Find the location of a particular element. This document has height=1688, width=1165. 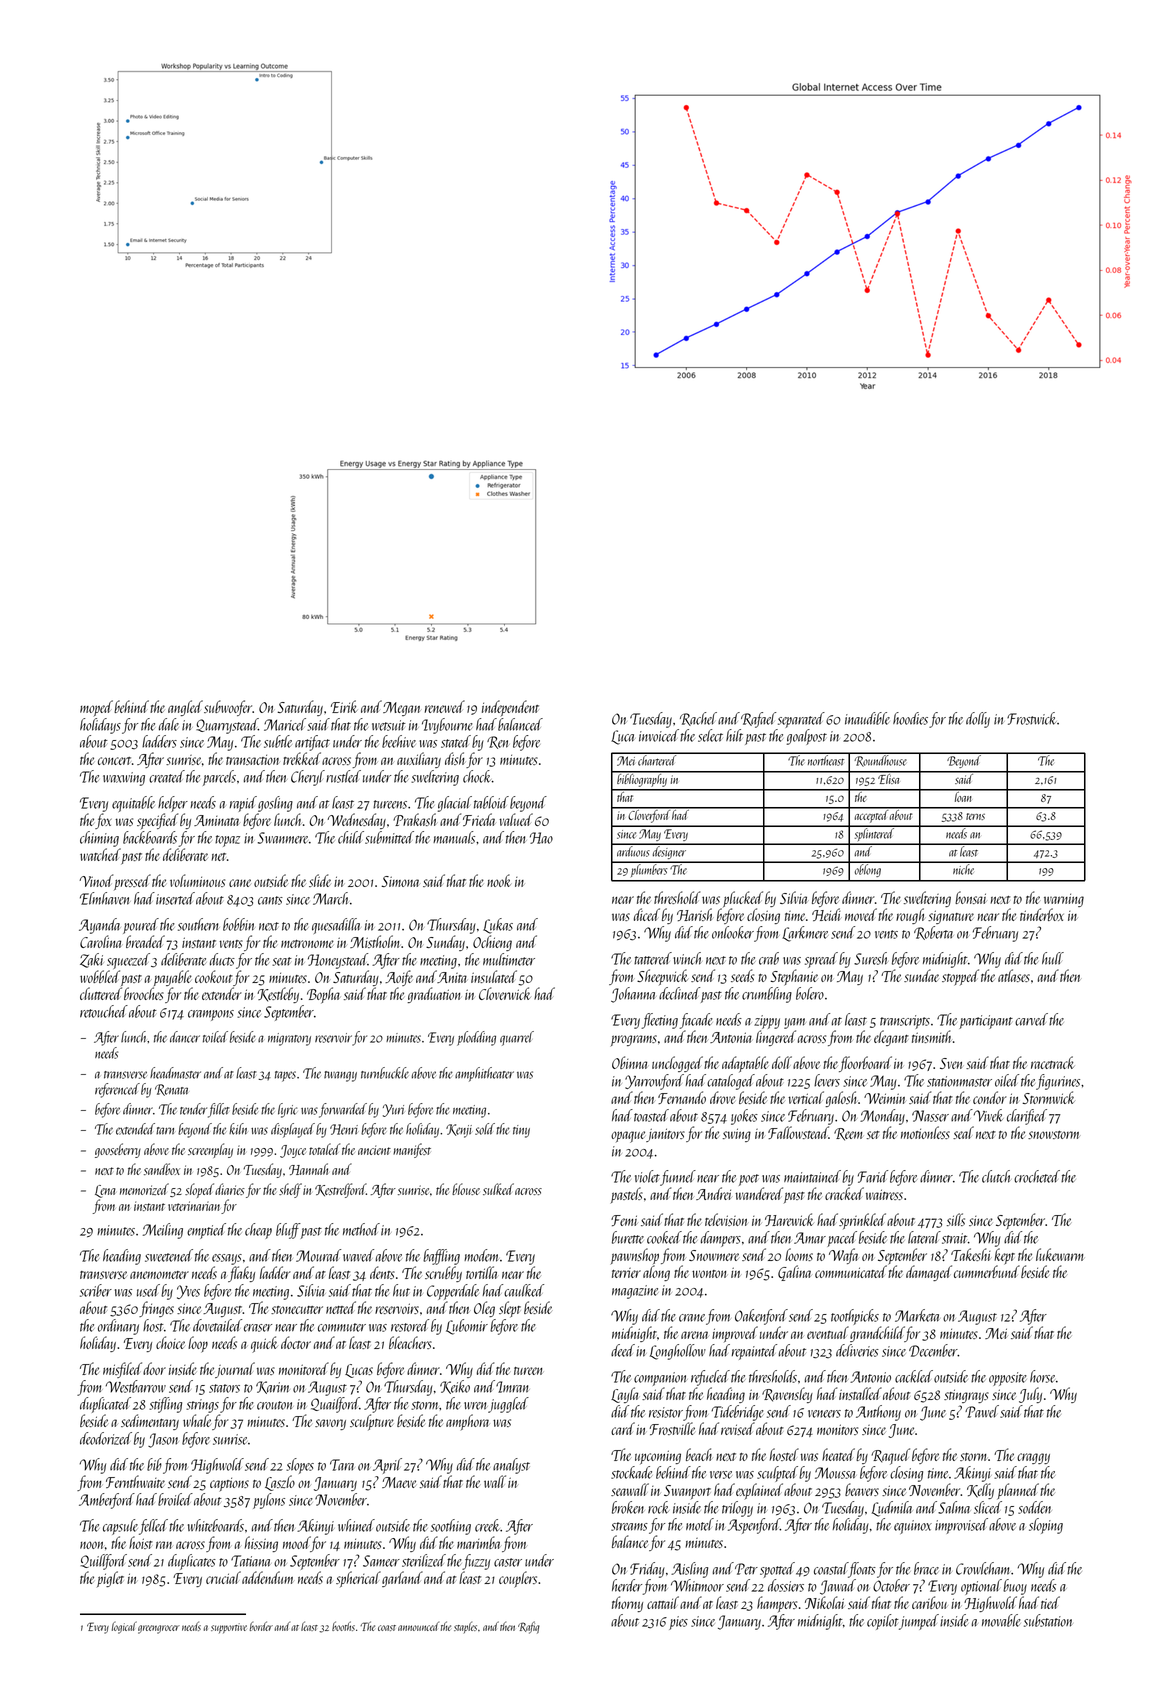

renewed is located at coordinates (445, 706).
